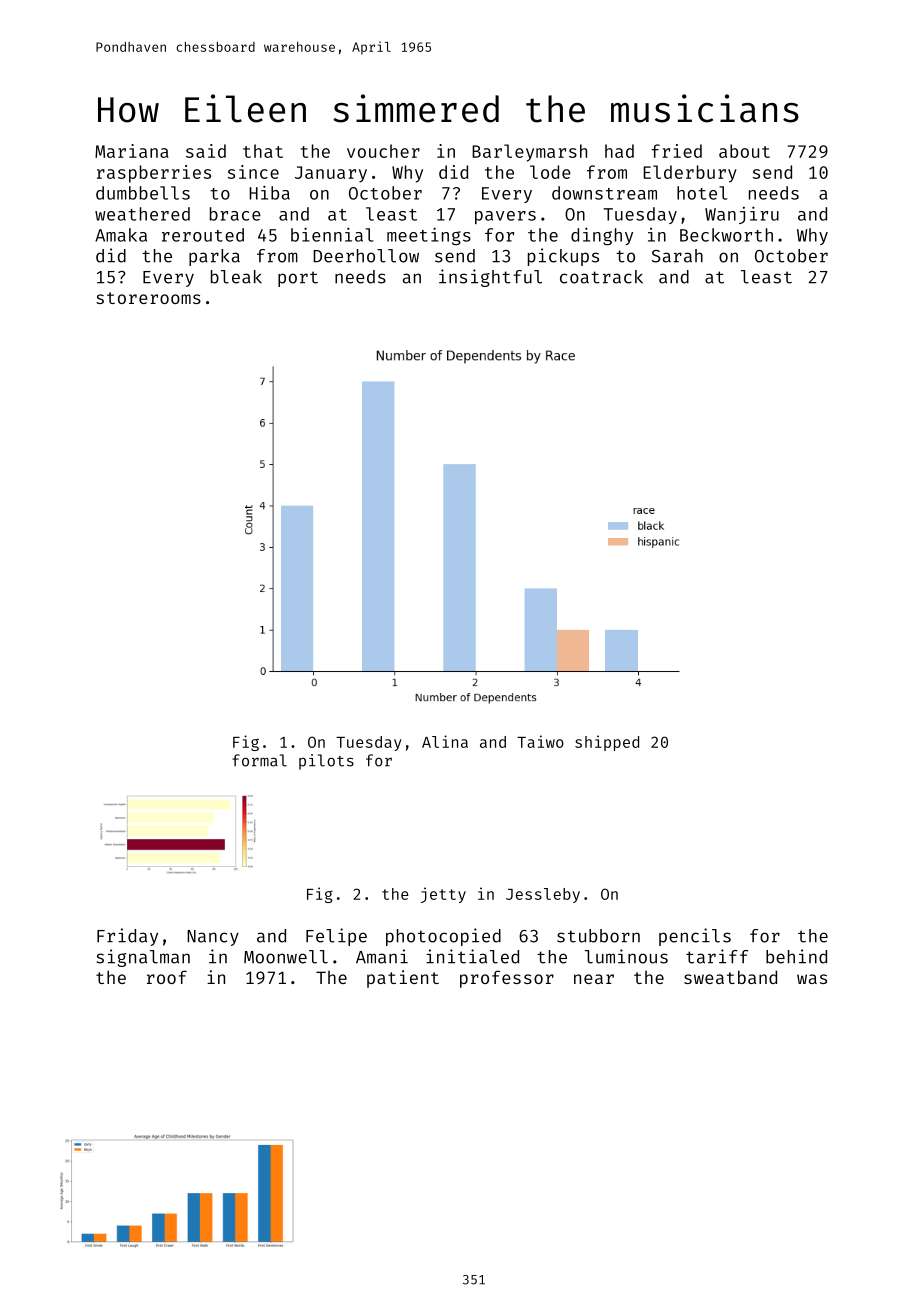  I want to click on pilots, so click(326, 762).
